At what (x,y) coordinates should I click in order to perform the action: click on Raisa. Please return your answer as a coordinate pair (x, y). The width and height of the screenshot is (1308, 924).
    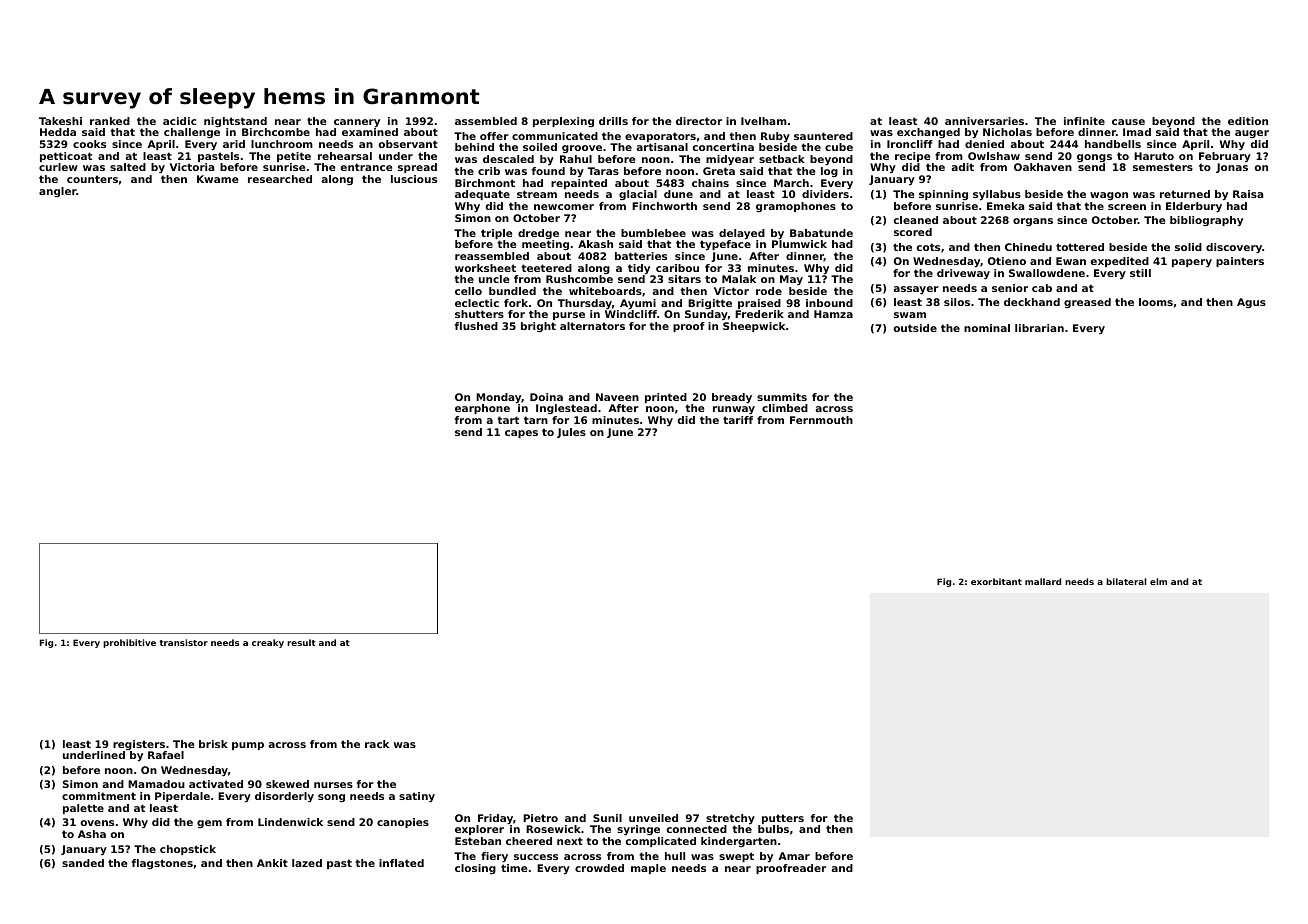
    Looking at the image, I should click on (1248, 194).
